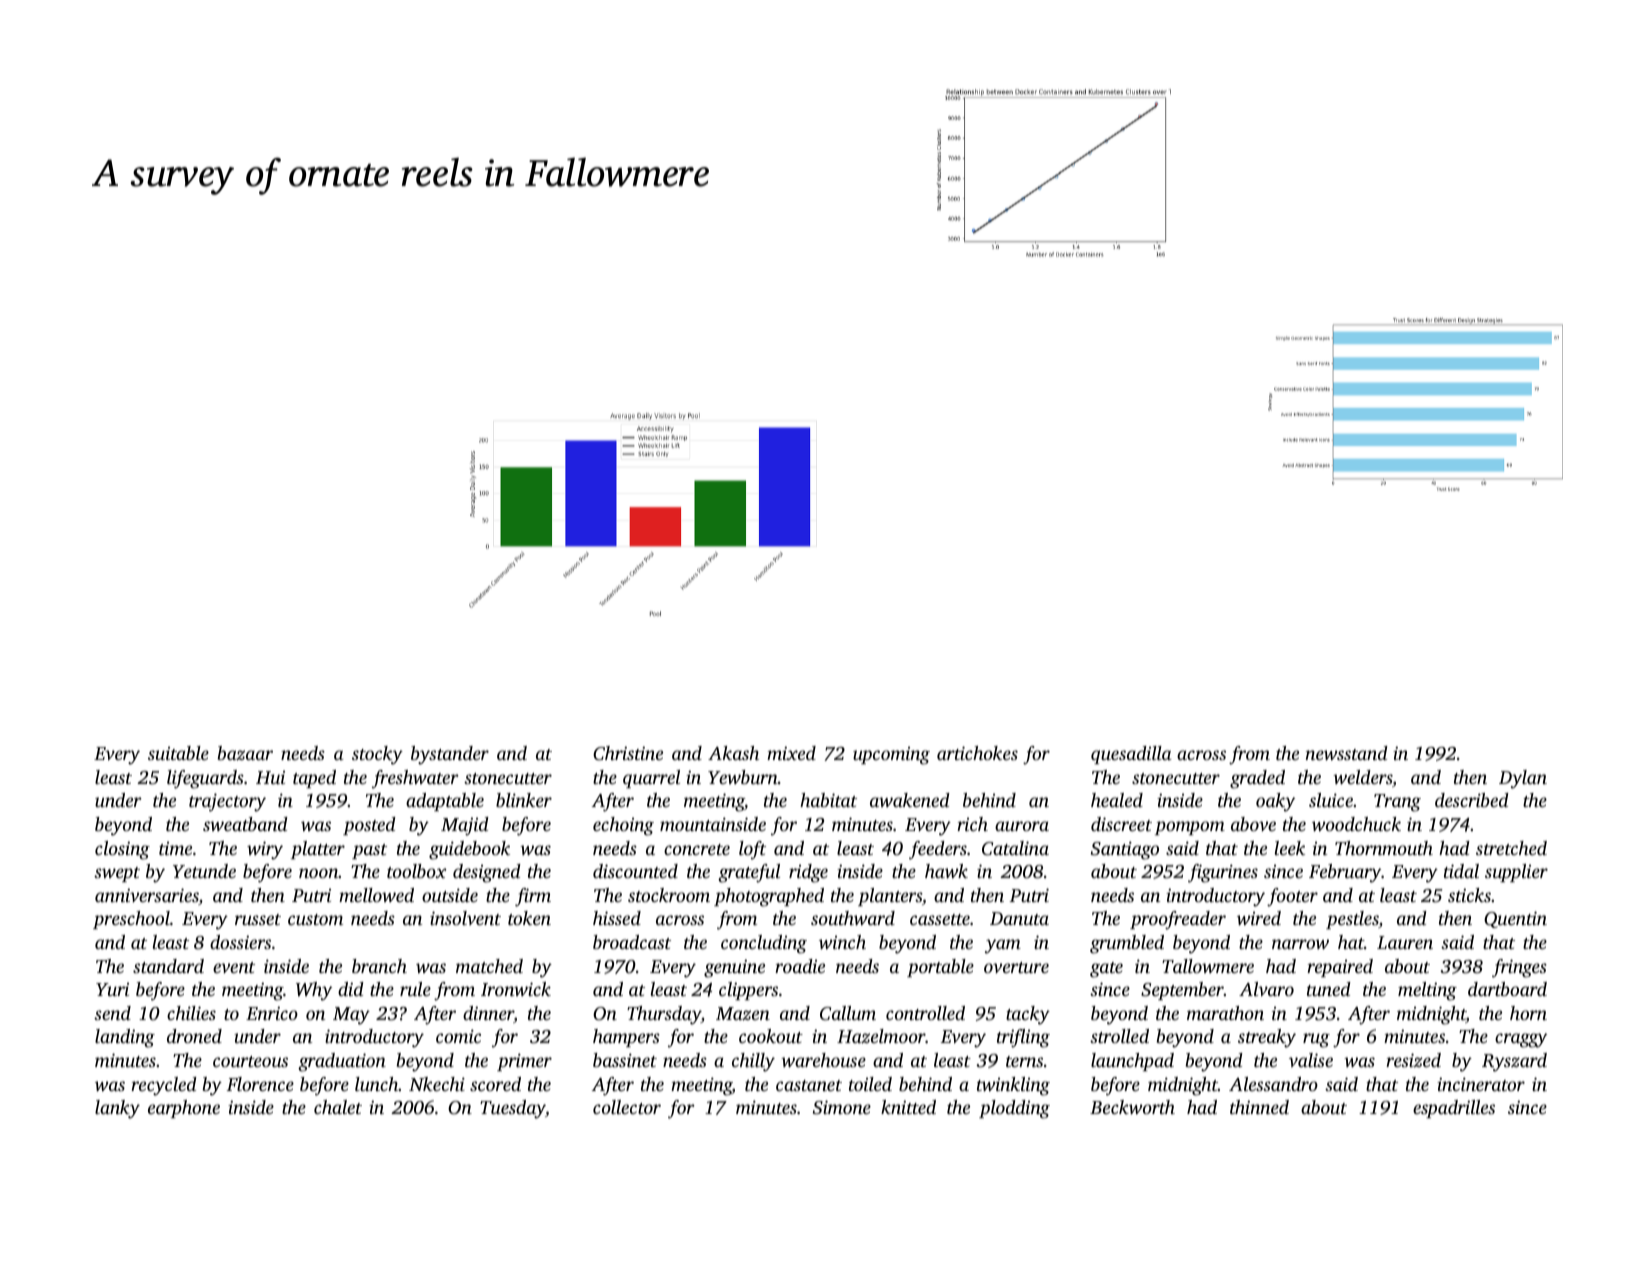  What do you see at coordinates (469, 850) in the image?
I see `guidebook` at bounding box center [469, 850].
